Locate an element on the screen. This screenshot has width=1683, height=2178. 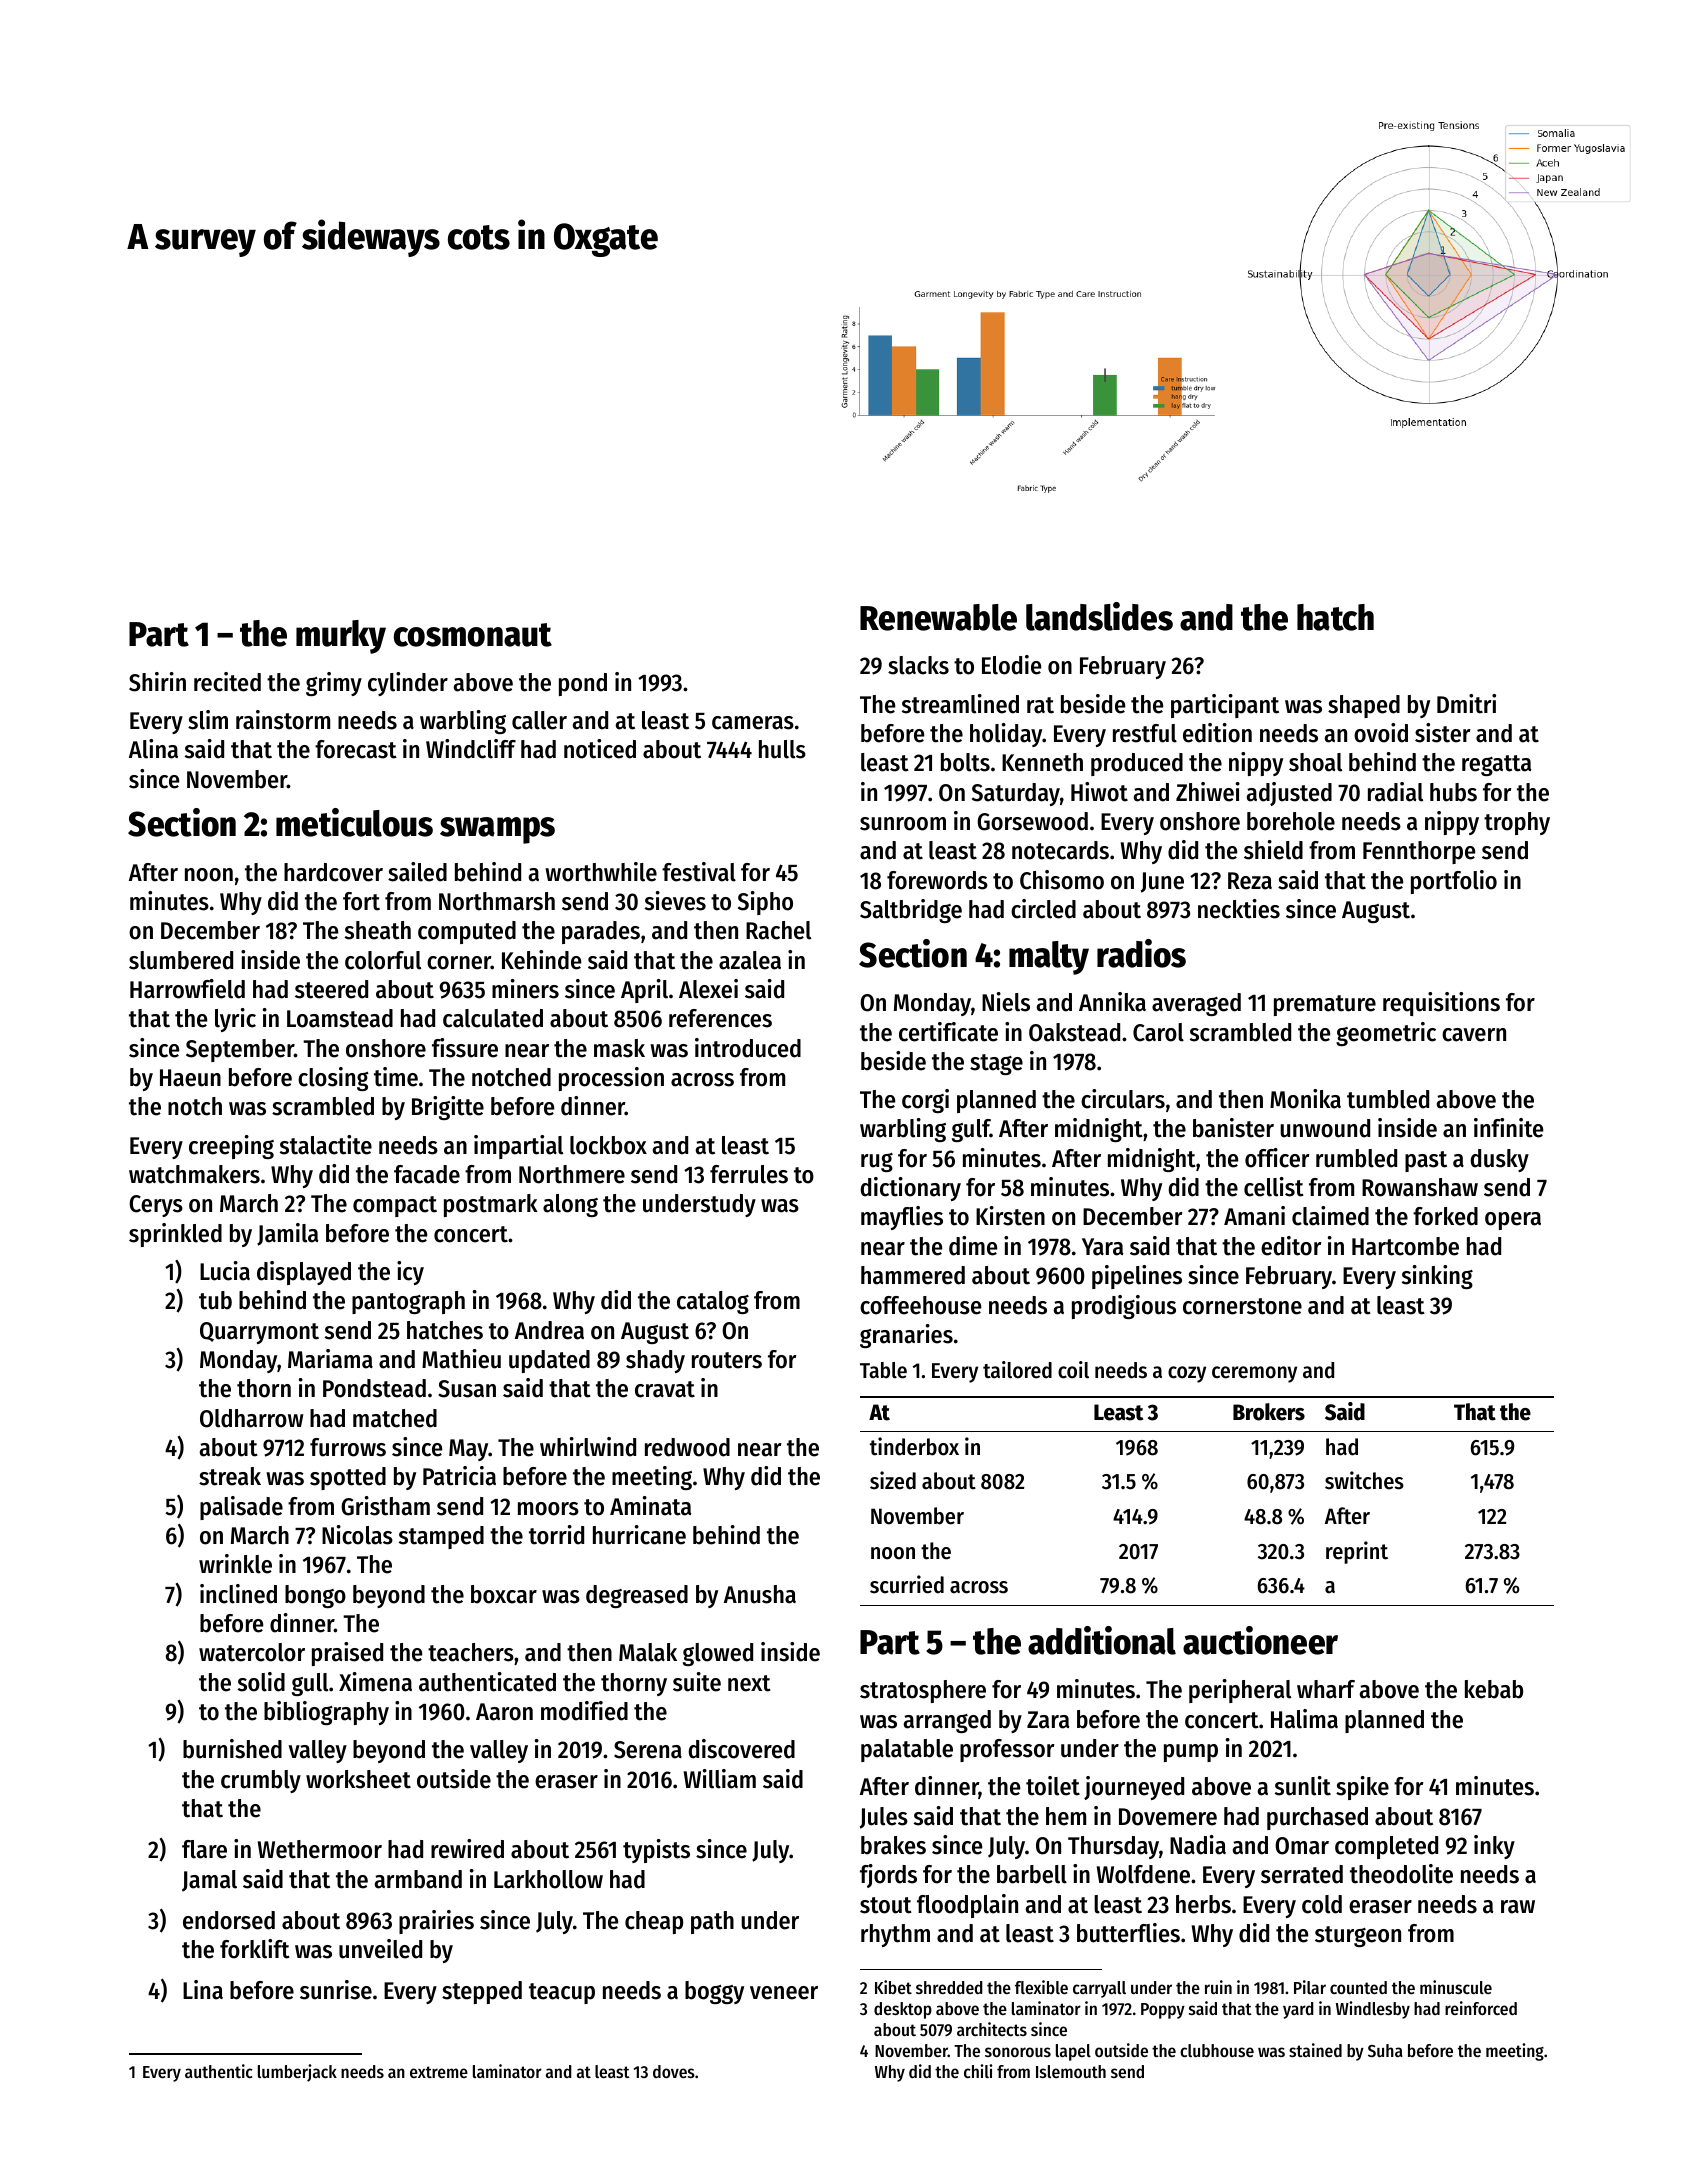
murky is located at coordinates (341, 637).
